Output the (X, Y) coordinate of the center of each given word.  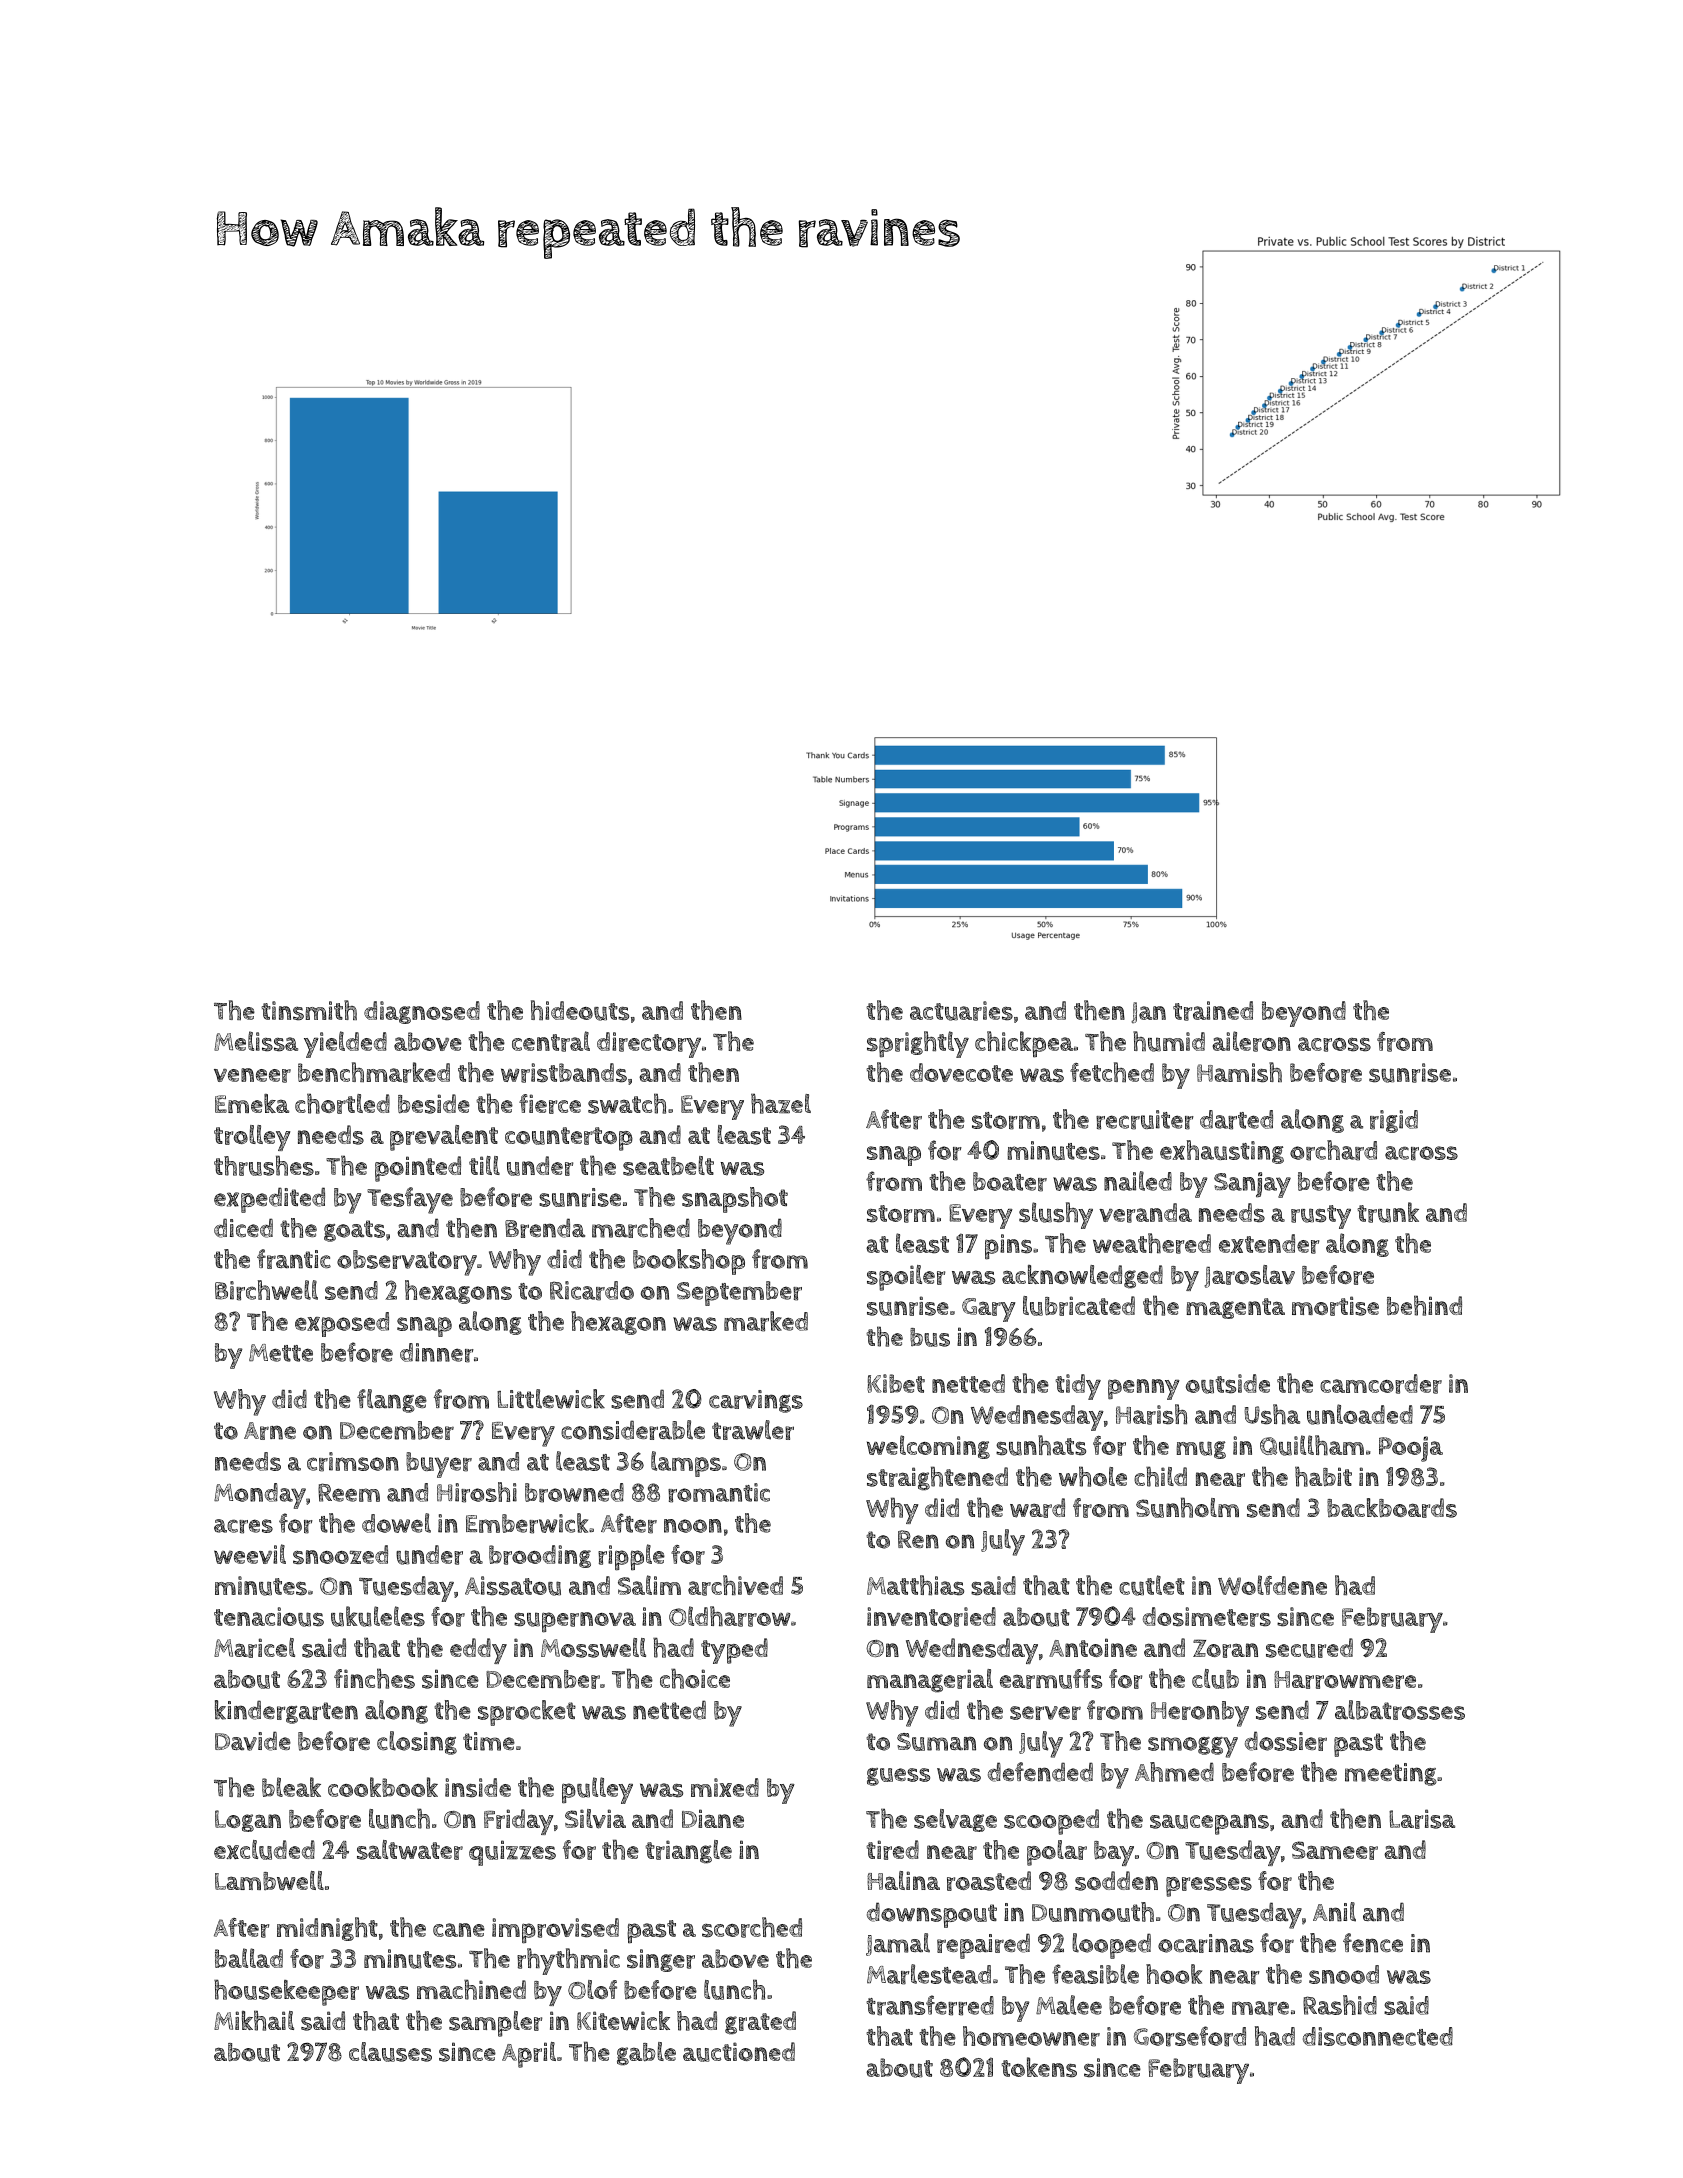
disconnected (1378, 2036)
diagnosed (422, 1012)
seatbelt (668, 1166)
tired (892, 1850)
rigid (1394, 1121)
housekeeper (286, 1992)
